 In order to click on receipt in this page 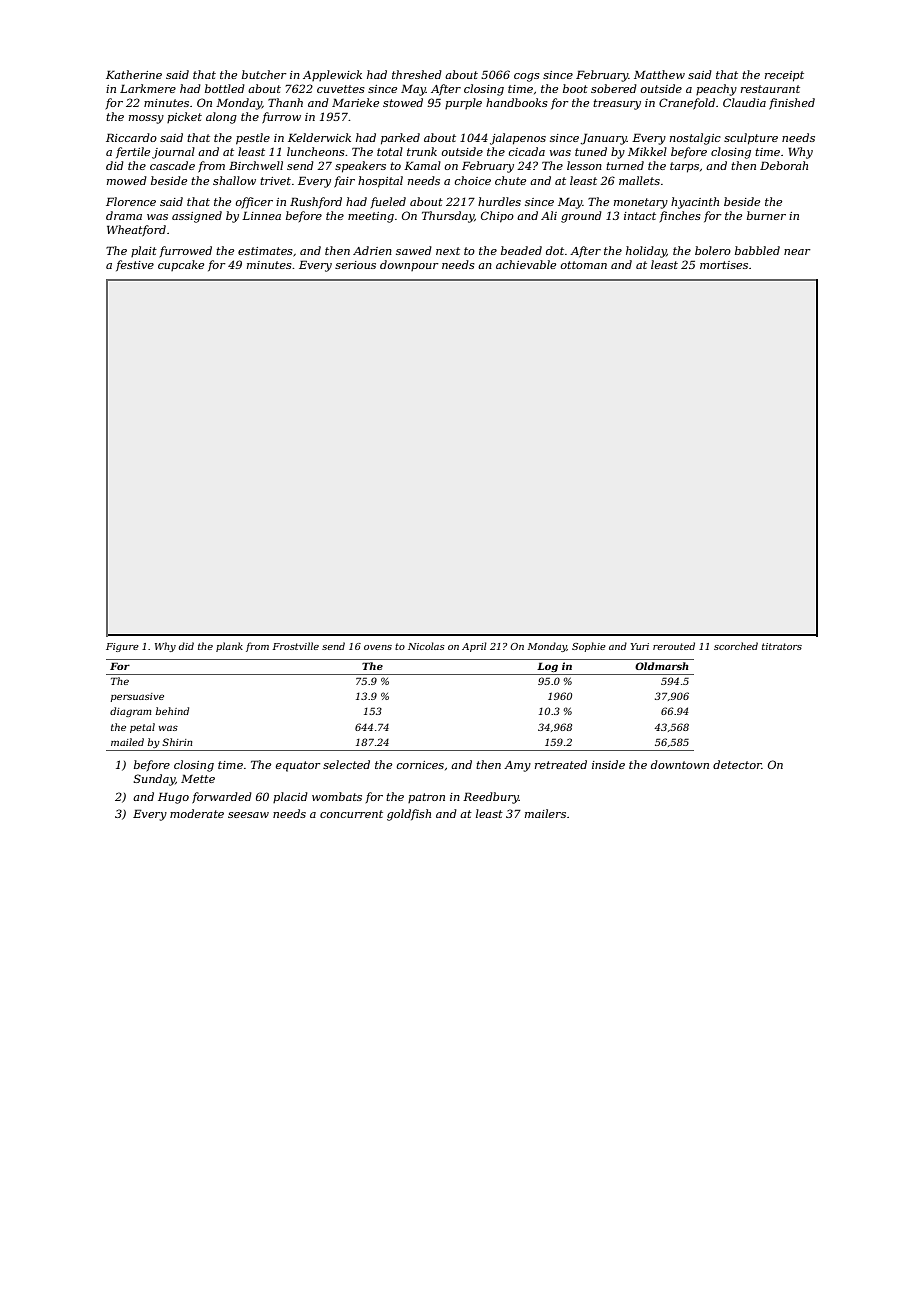, I will do `click(784, 76)`.
